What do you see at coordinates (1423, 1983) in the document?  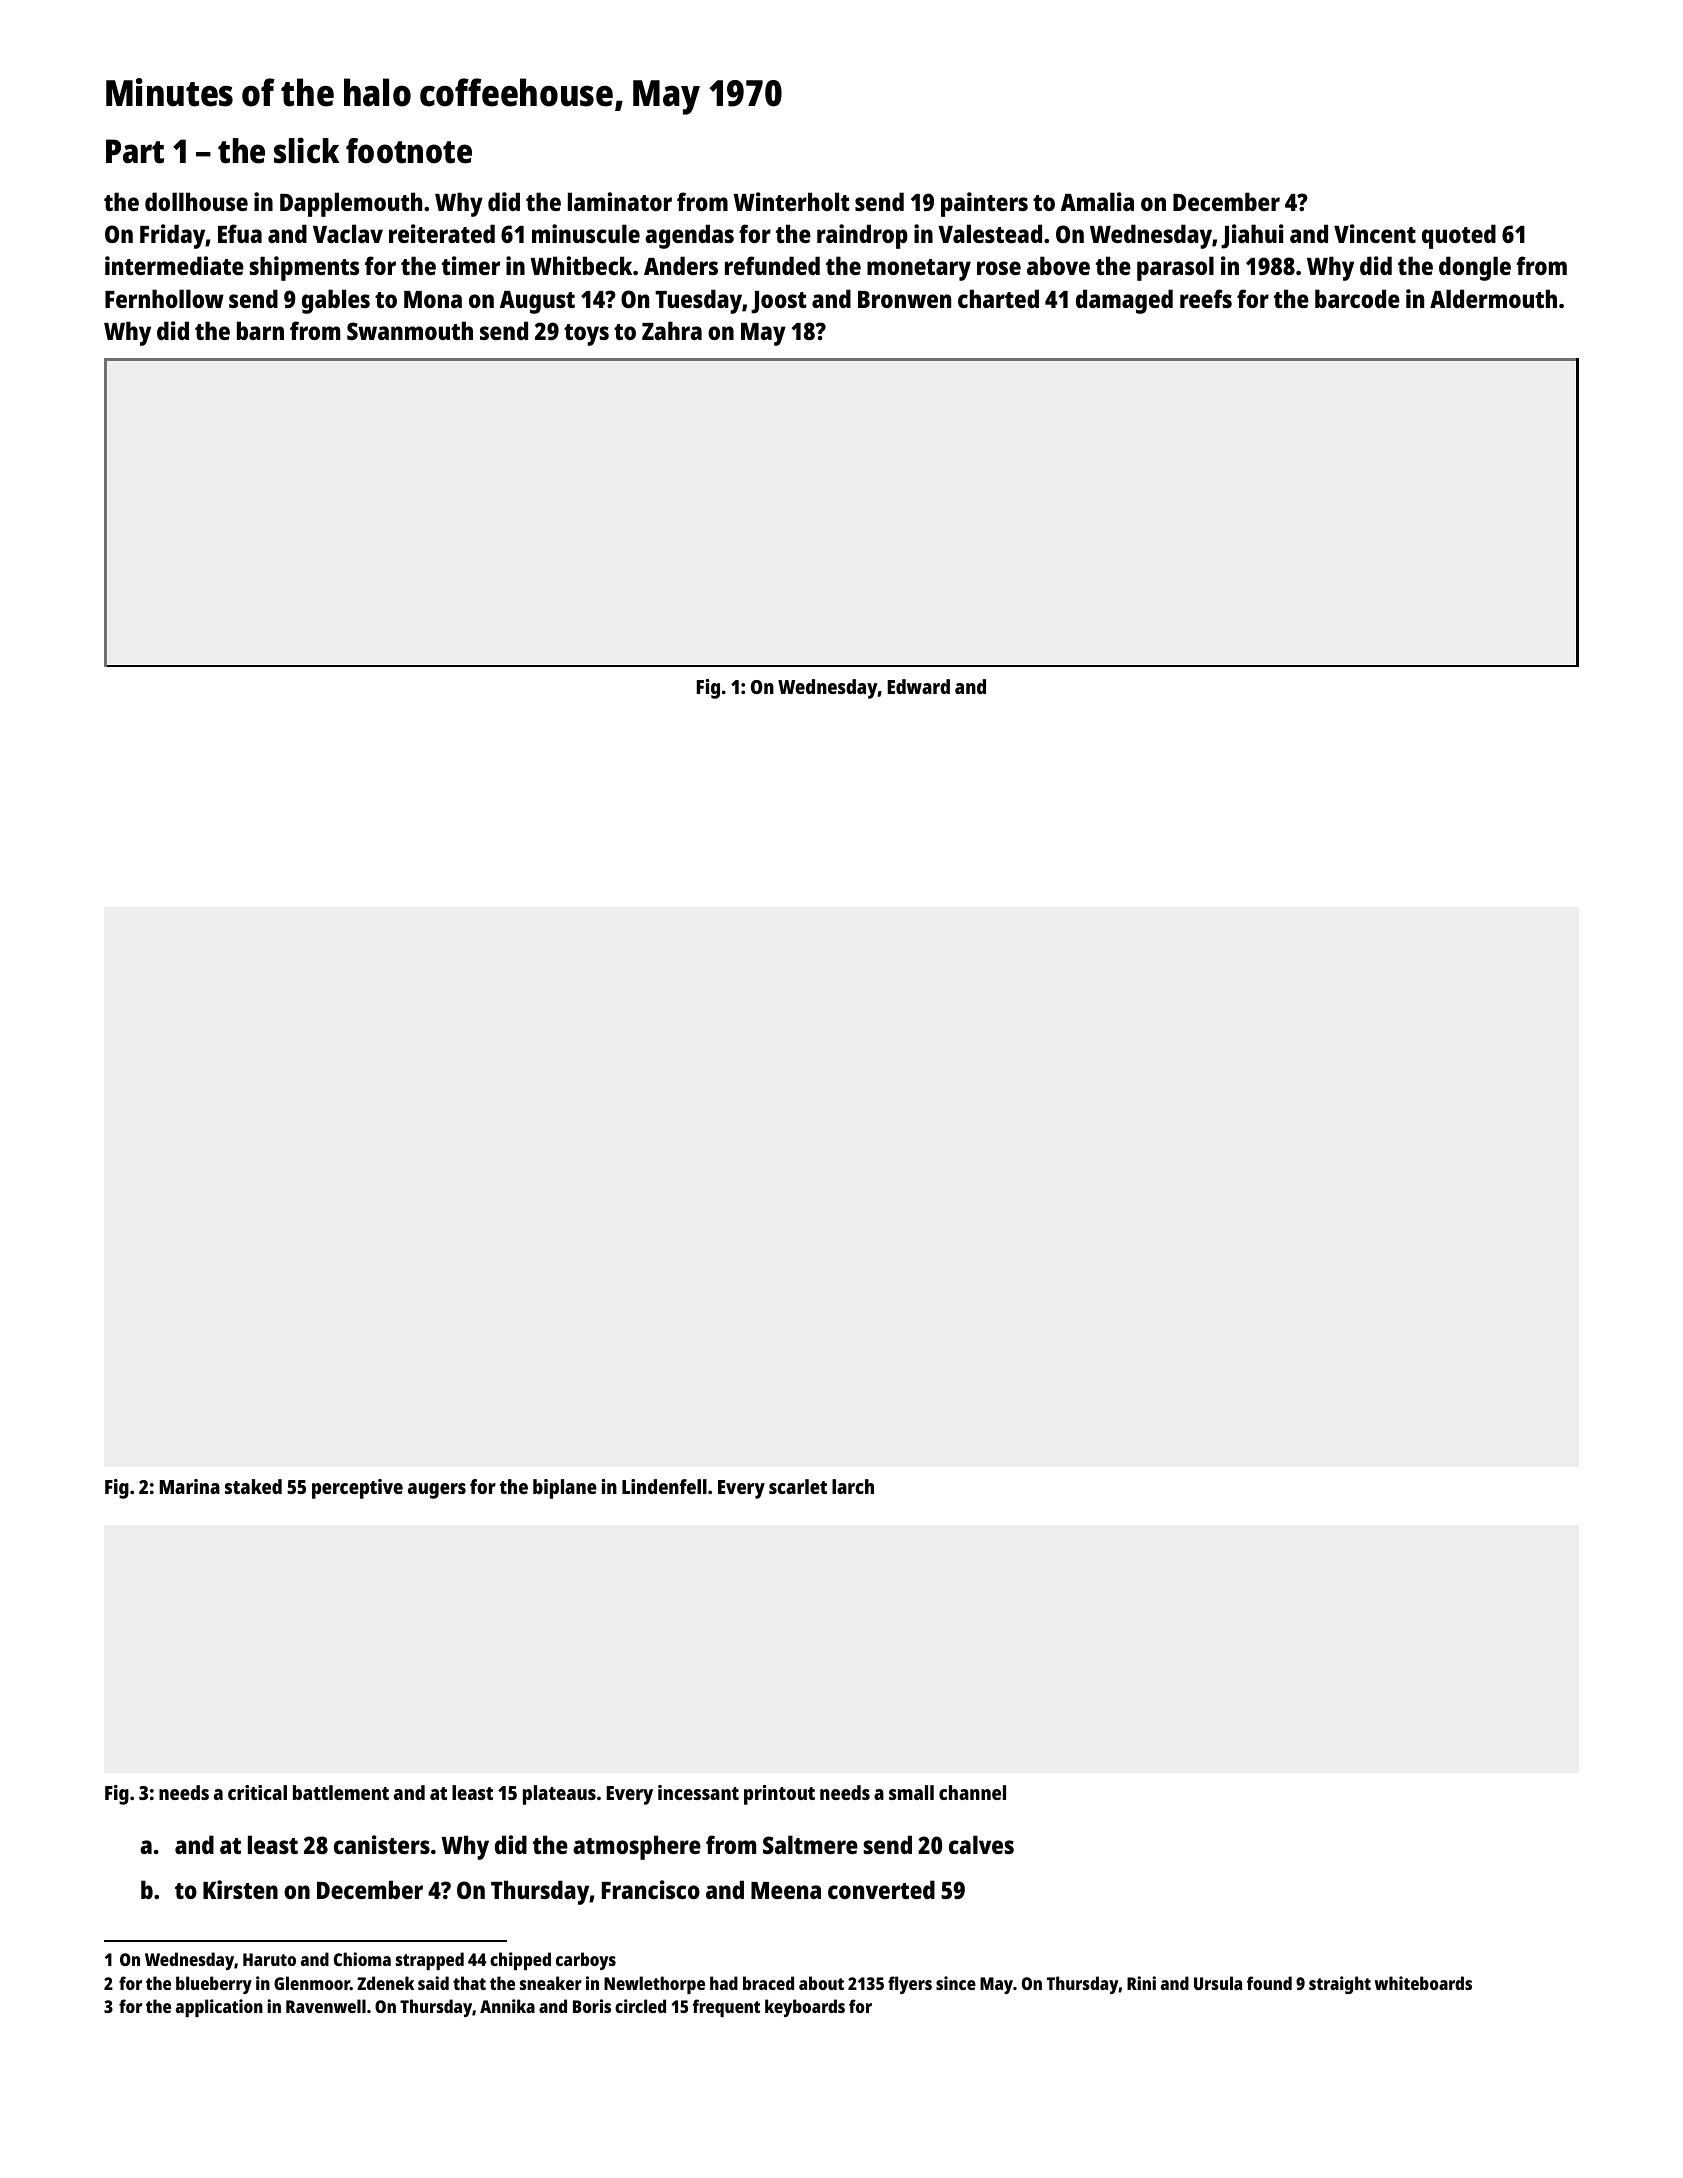 I see `whiteboards` at bounding box center [1423, 1983].
